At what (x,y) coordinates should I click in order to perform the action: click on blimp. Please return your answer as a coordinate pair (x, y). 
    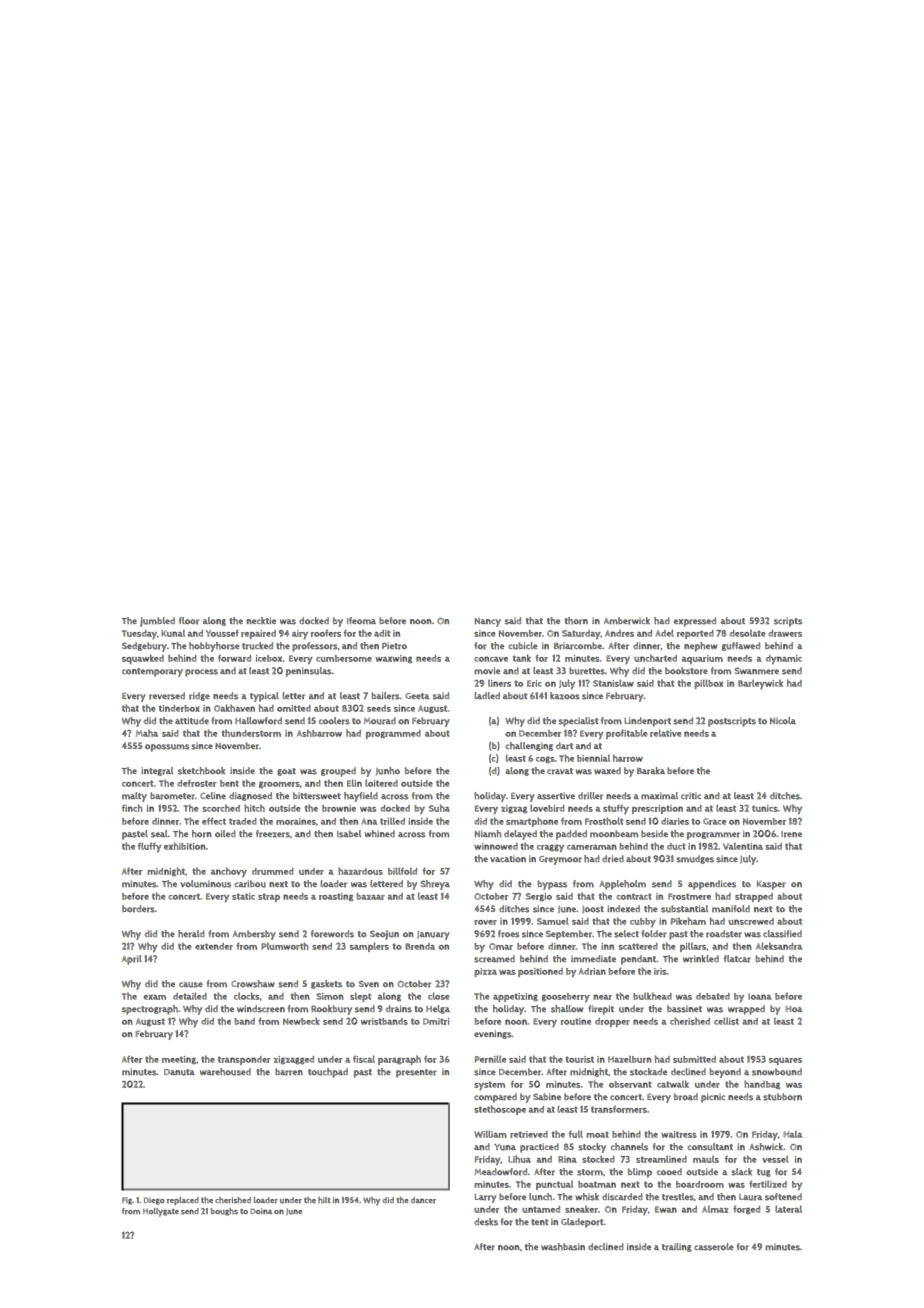
    Looking at the image, I should click on (640, 1173).
